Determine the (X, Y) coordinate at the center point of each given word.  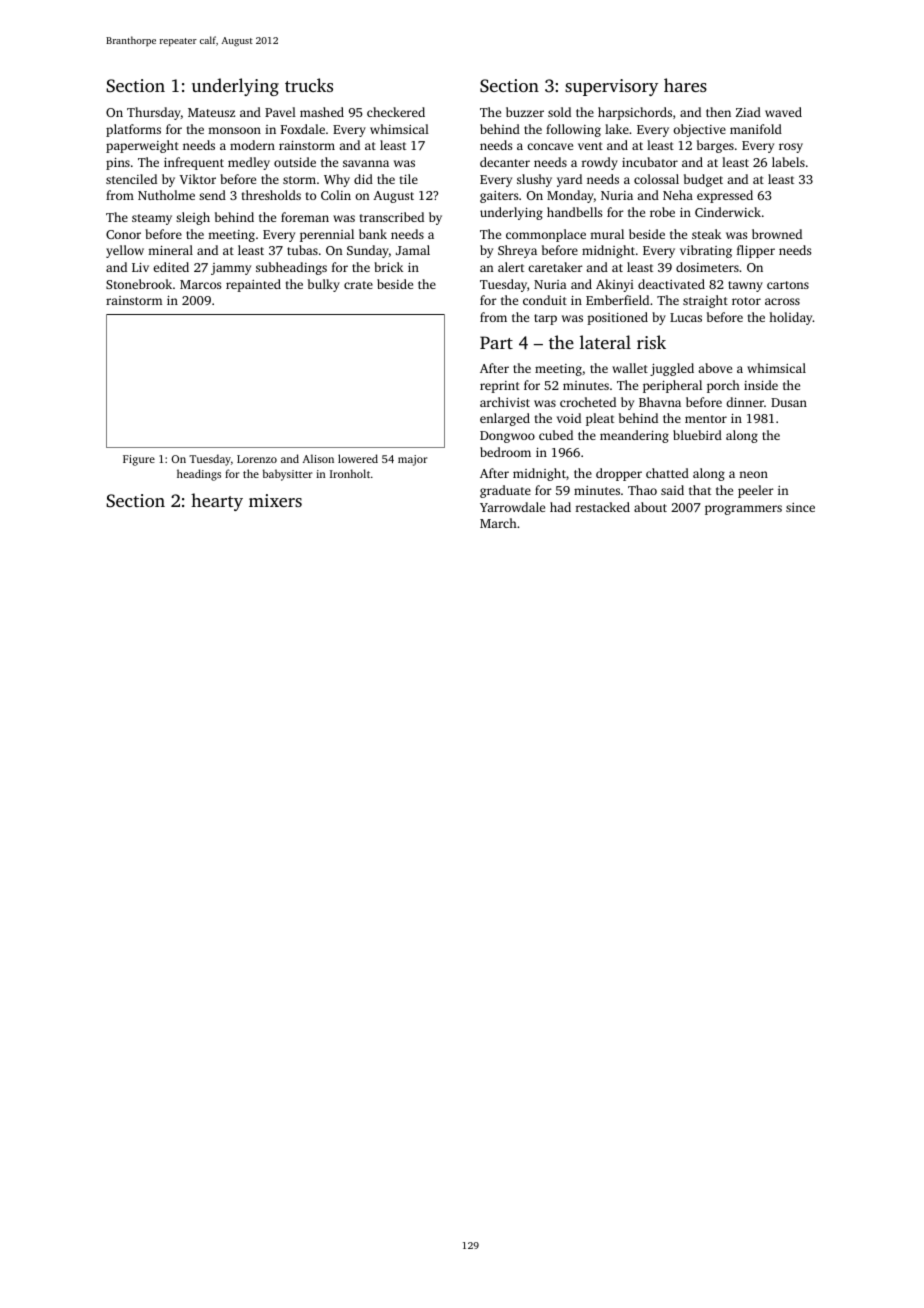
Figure (139, 460)
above (715, 368)
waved (783, 112)
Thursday (154, 113)
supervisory (611, 87)
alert (511, 267)
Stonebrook (139, 284)
